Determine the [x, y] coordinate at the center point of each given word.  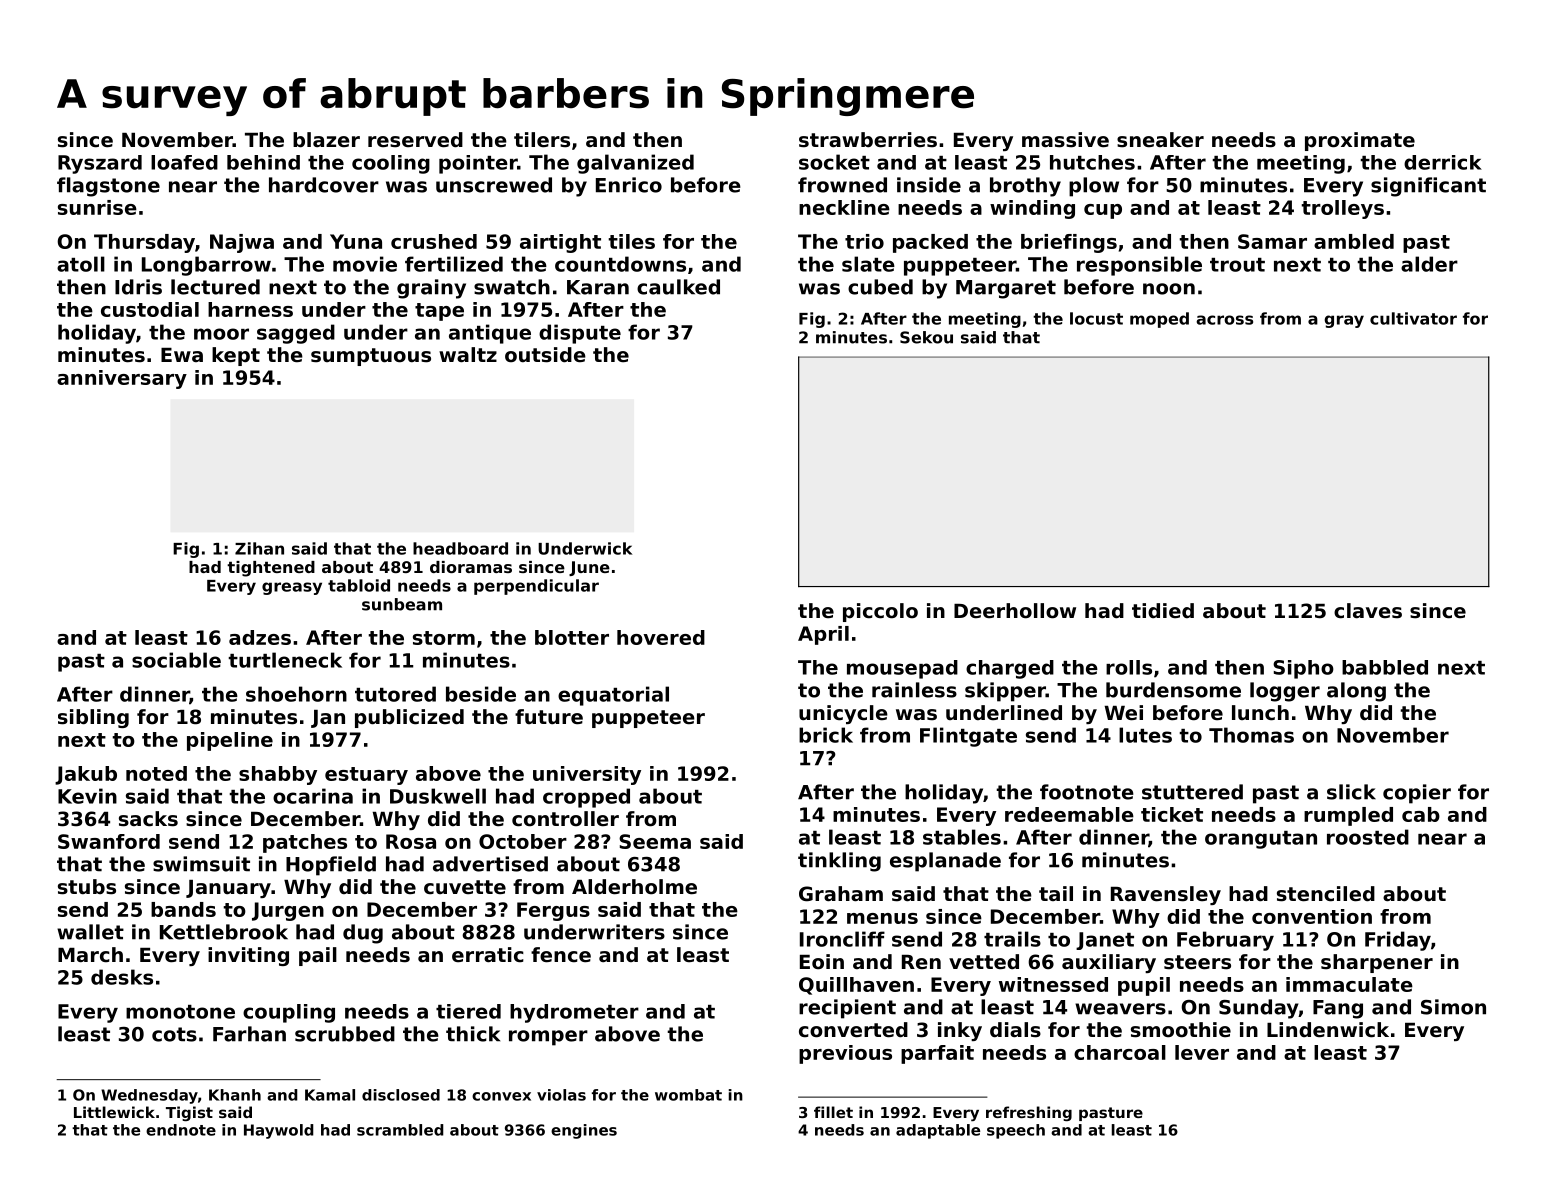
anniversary [122, 379]
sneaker [1160, 140]
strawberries [868, 140]
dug [363, 934]
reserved [415, 140]
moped [1159, 320]
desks [122, 977]
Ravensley [1166, 895]
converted [853, 1030]
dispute [580, 334]
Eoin [822, 962]
